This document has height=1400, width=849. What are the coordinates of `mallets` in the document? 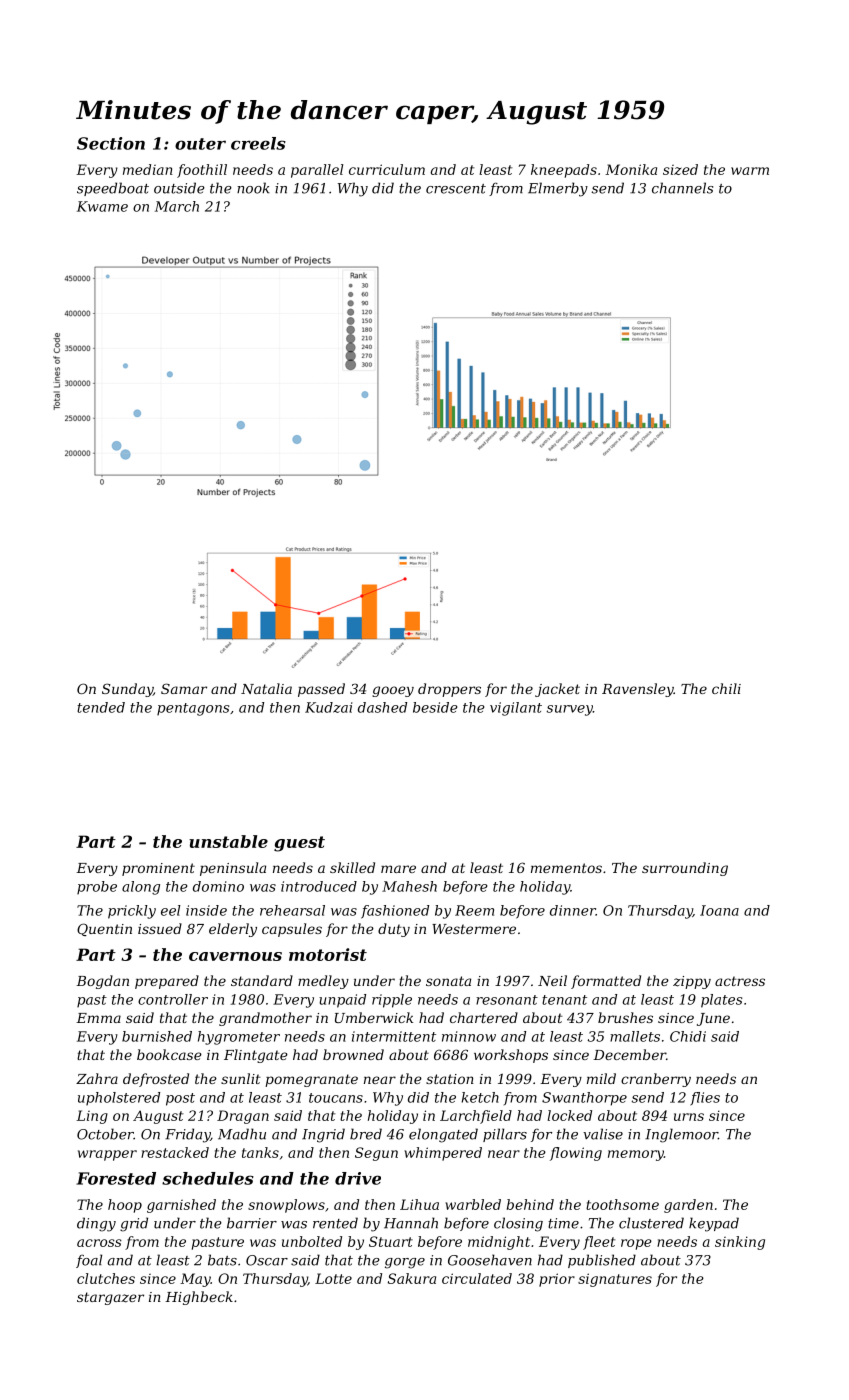 It's located at (635, 1036).
